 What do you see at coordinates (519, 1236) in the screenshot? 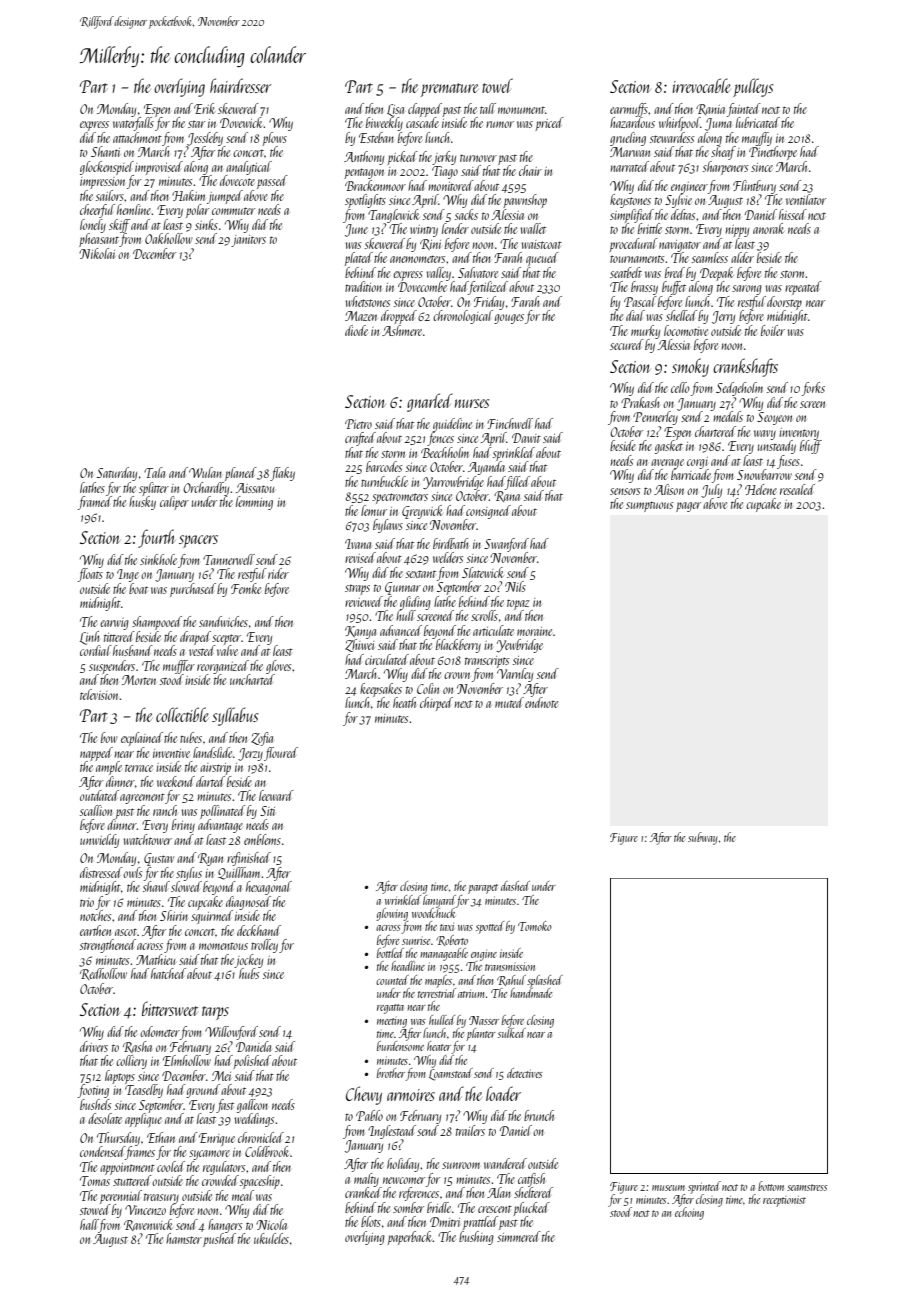
I see `simmered` at bounding box center [519, 1236].
